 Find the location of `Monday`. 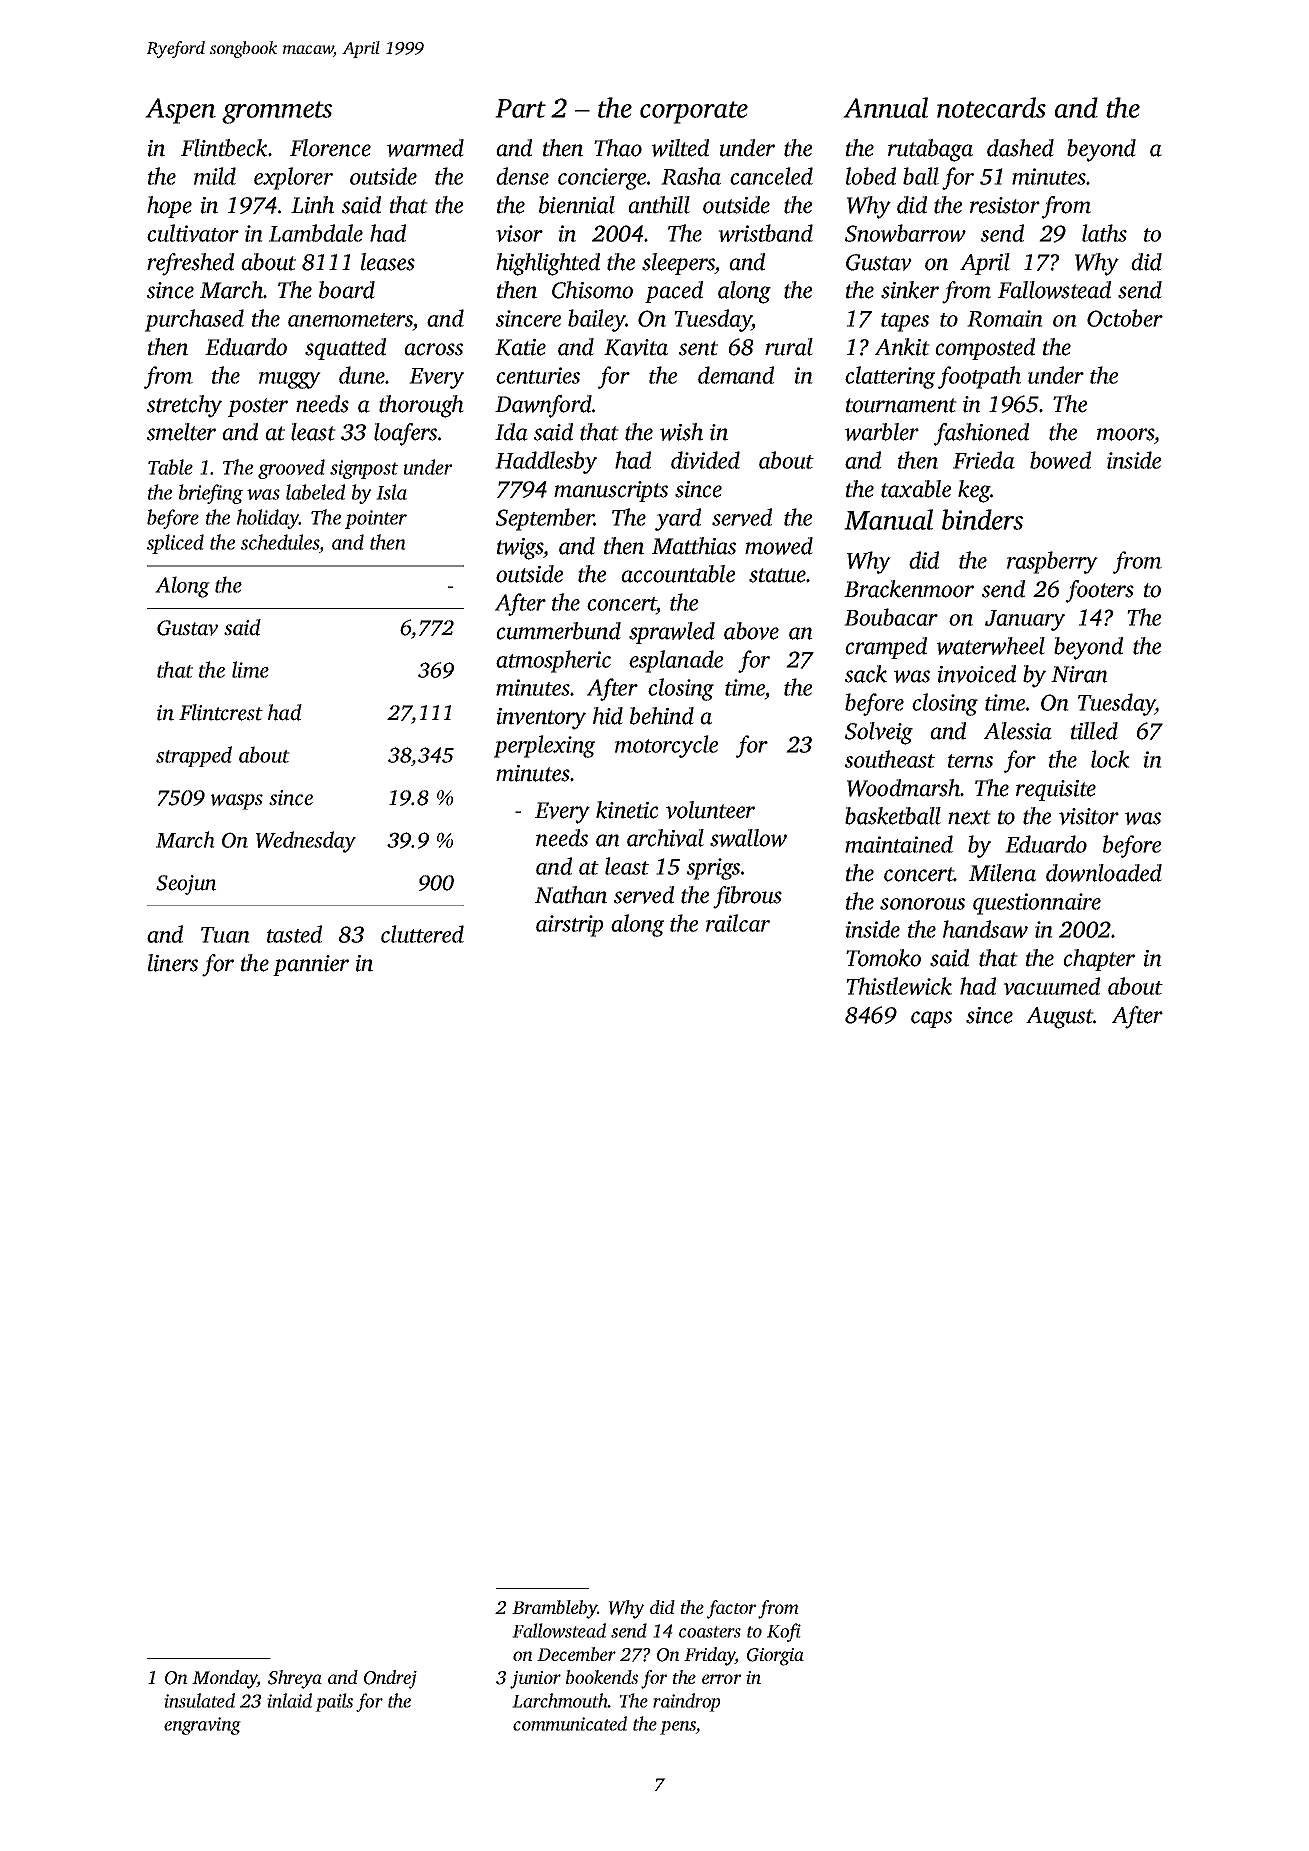

Monday is located at coordinates (225, 1679).
